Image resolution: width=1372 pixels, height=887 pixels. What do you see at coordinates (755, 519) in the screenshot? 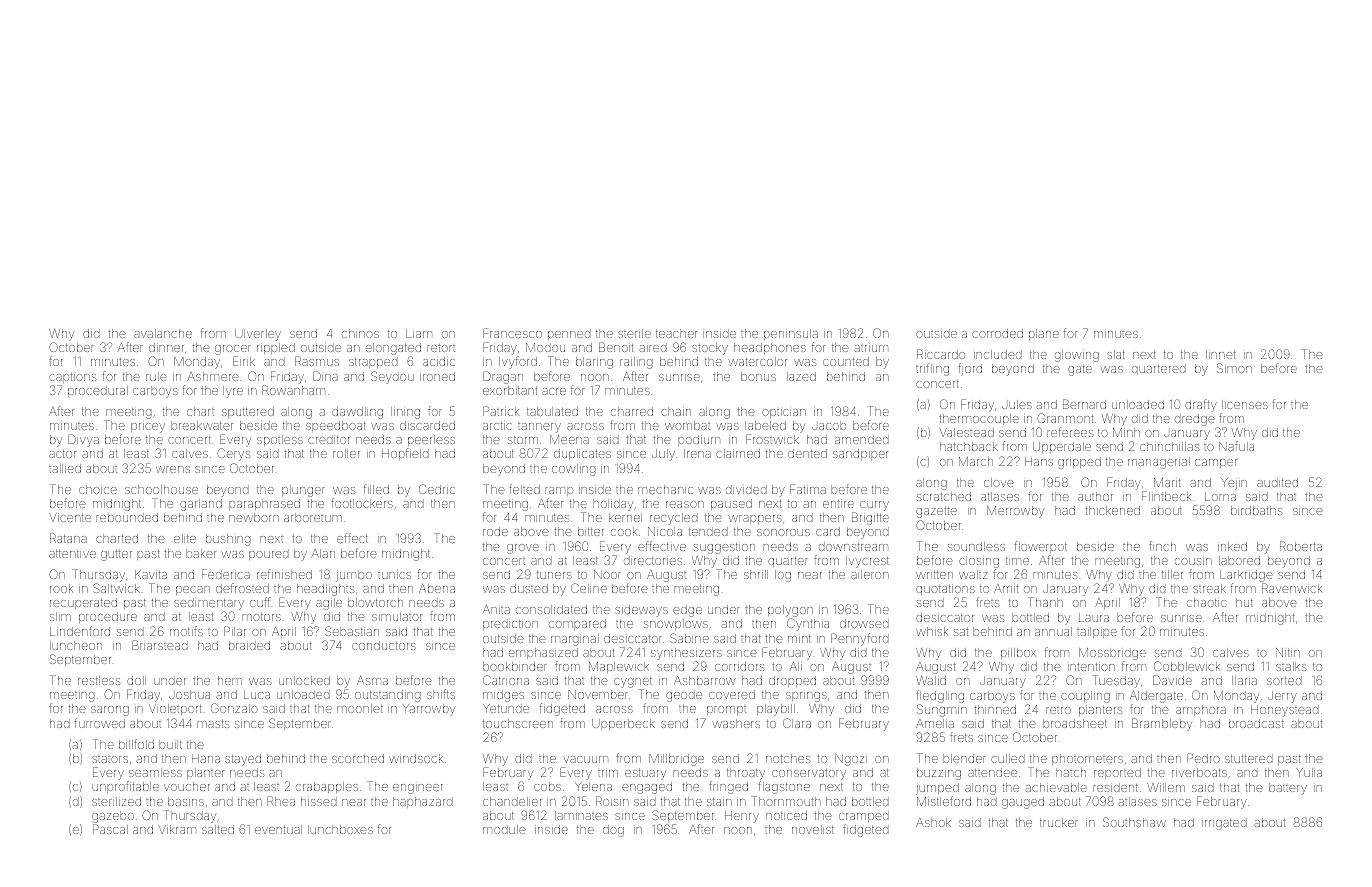
I see `wrappers` at bounding box center [755, 519].
